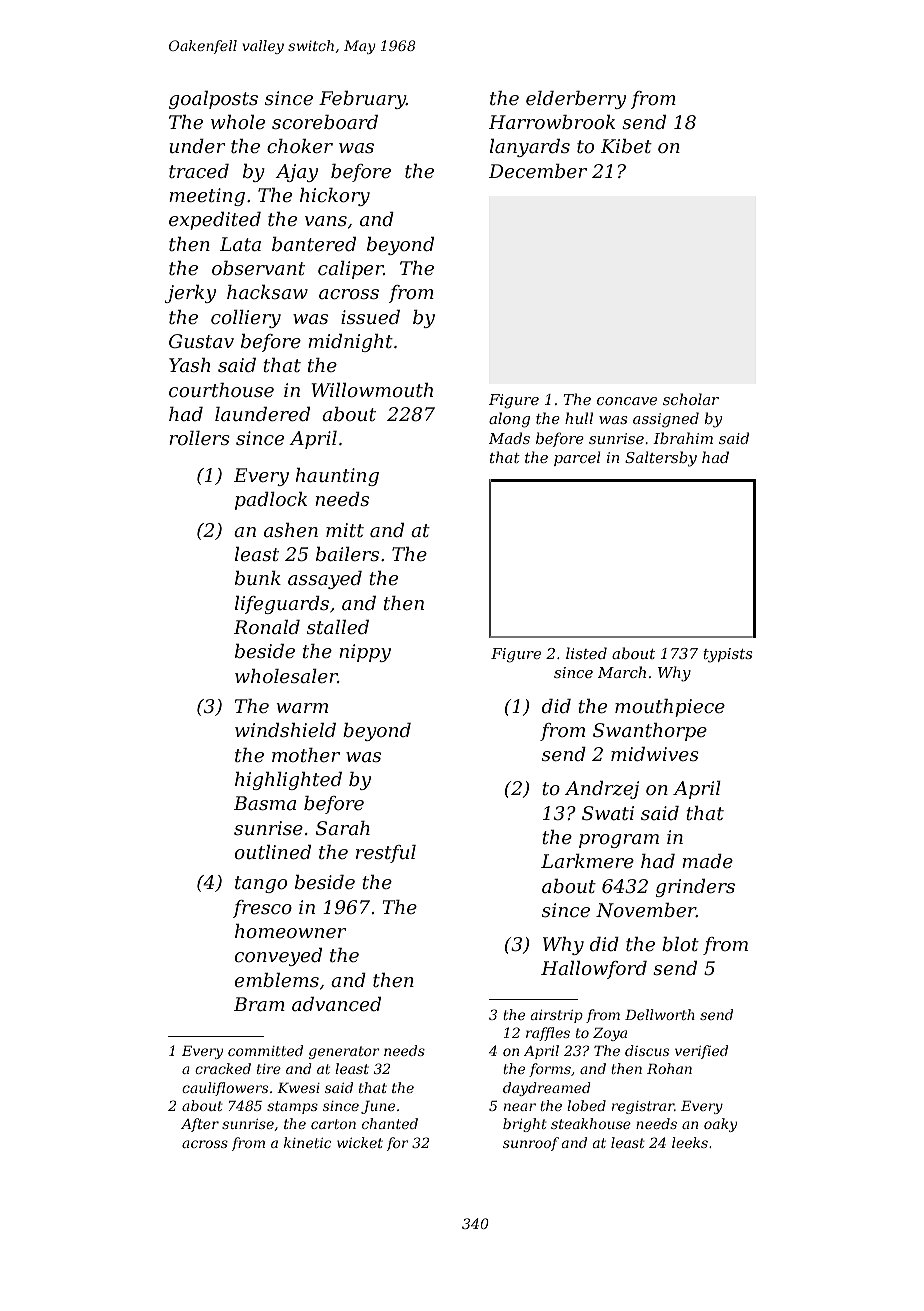 This page has width=924, height=1311. Describe the element at coordinates (337, 477) in the page. I see `haunting` at that location.
